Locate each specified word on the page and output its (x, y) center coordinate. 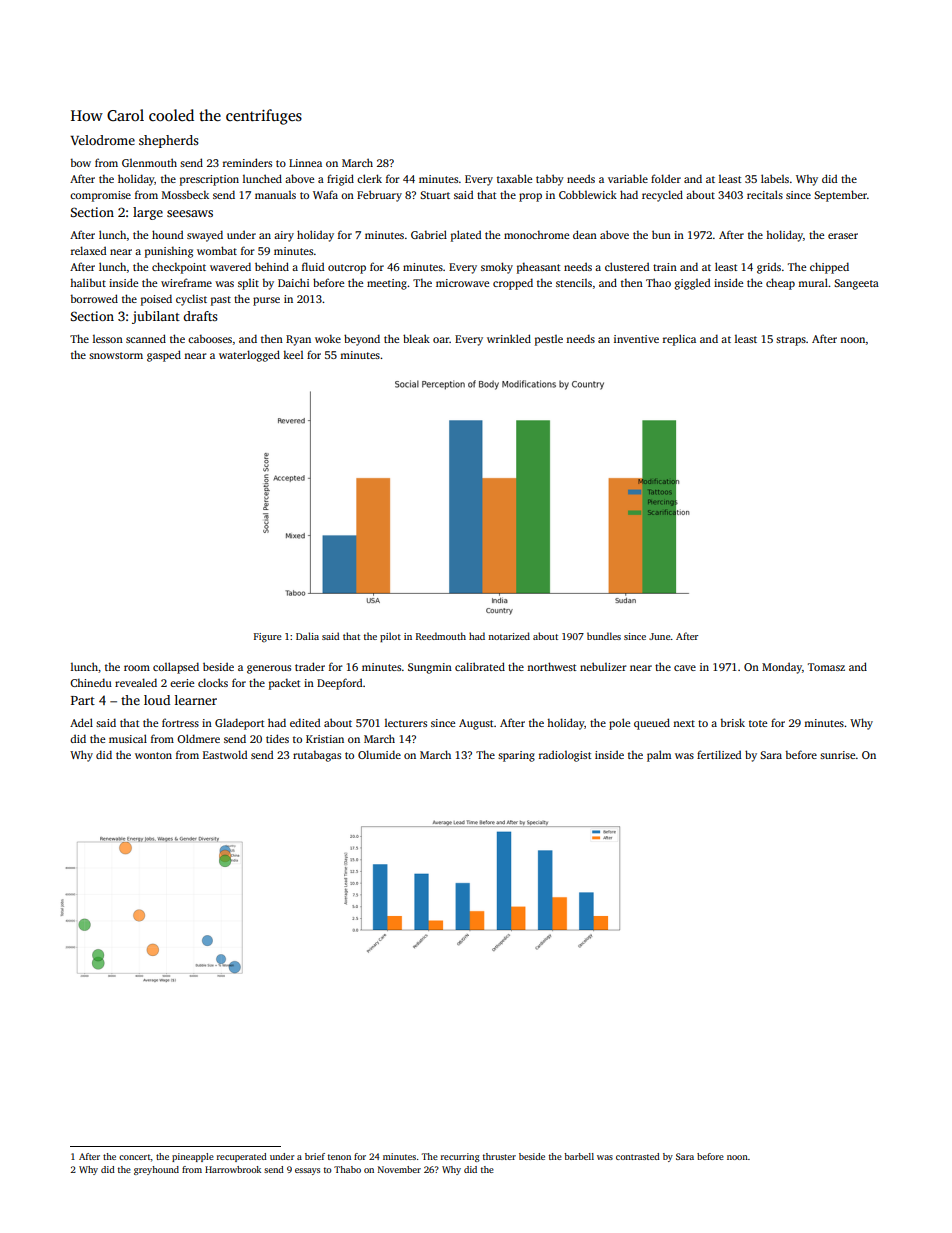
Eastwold (225, 754)
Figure (268, 638)
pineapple (193, 1157)
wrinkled (509, 338)
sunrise (837, 755)
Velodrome (102, 140)
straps (791, 341)
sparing (516, 756)
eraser (843, 236)
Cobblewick (588, 194)
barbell (579, 1156)
